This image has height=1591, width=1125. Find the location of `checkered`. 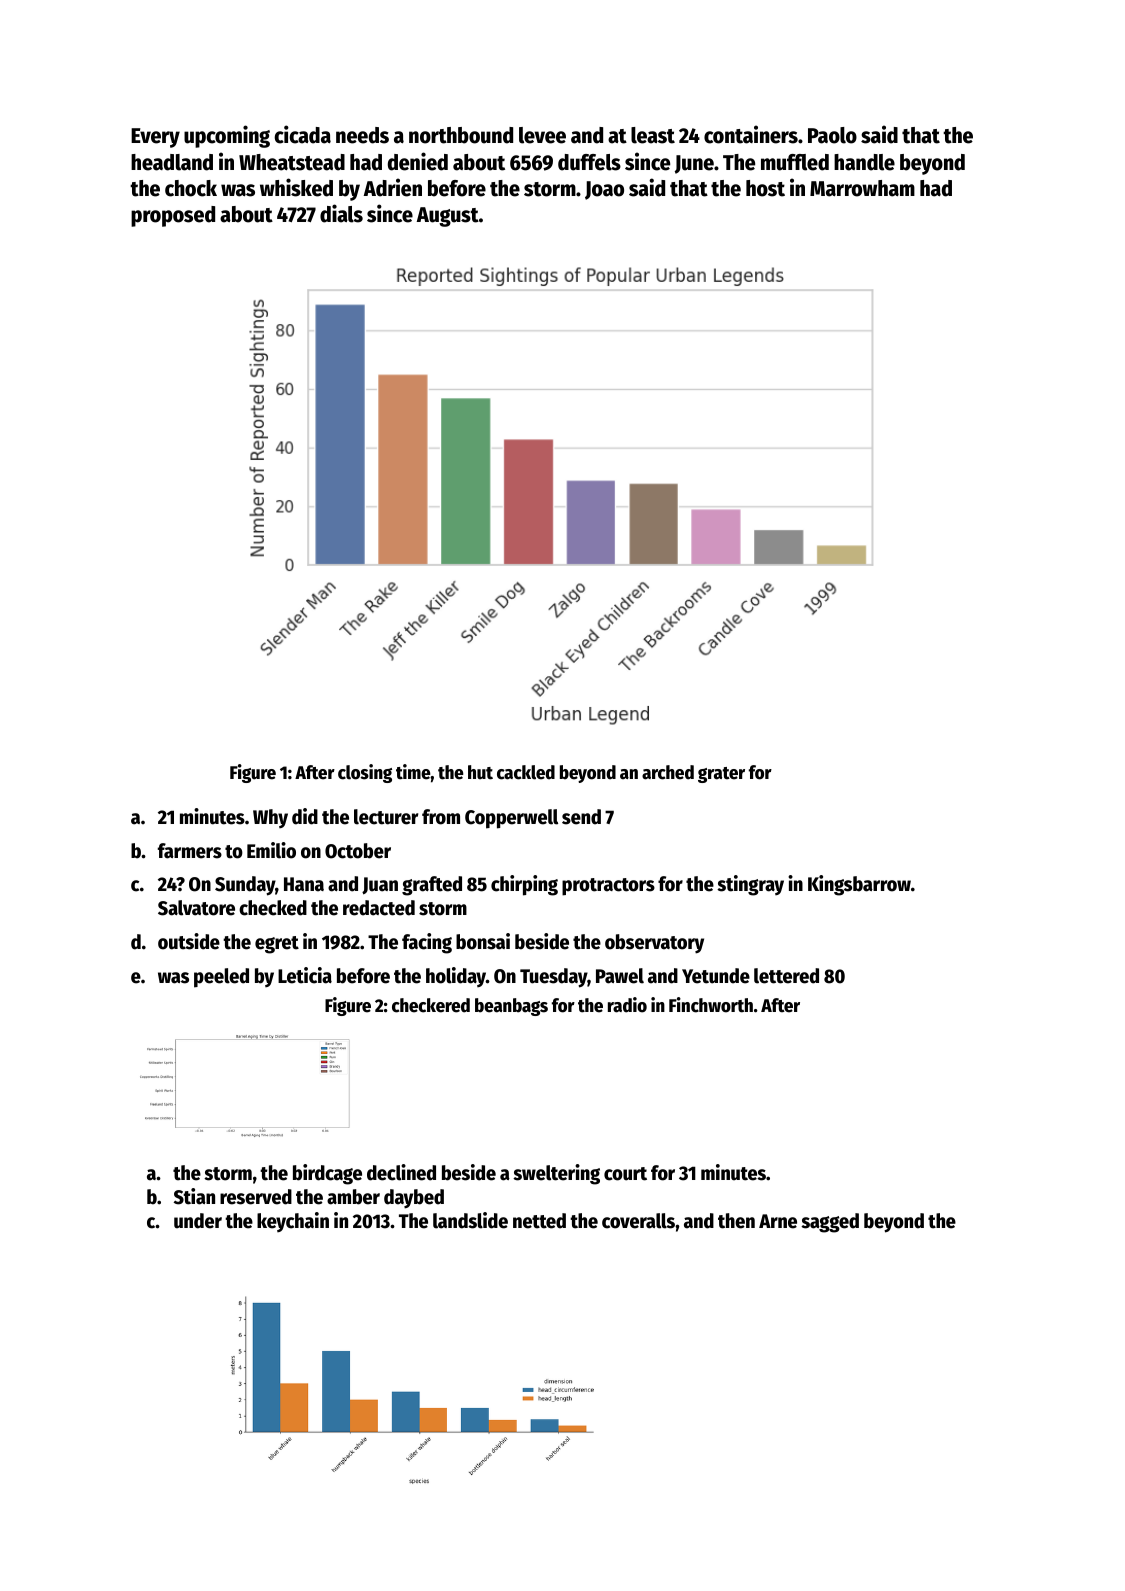

checkered is located at coordinates (431, 1005).
